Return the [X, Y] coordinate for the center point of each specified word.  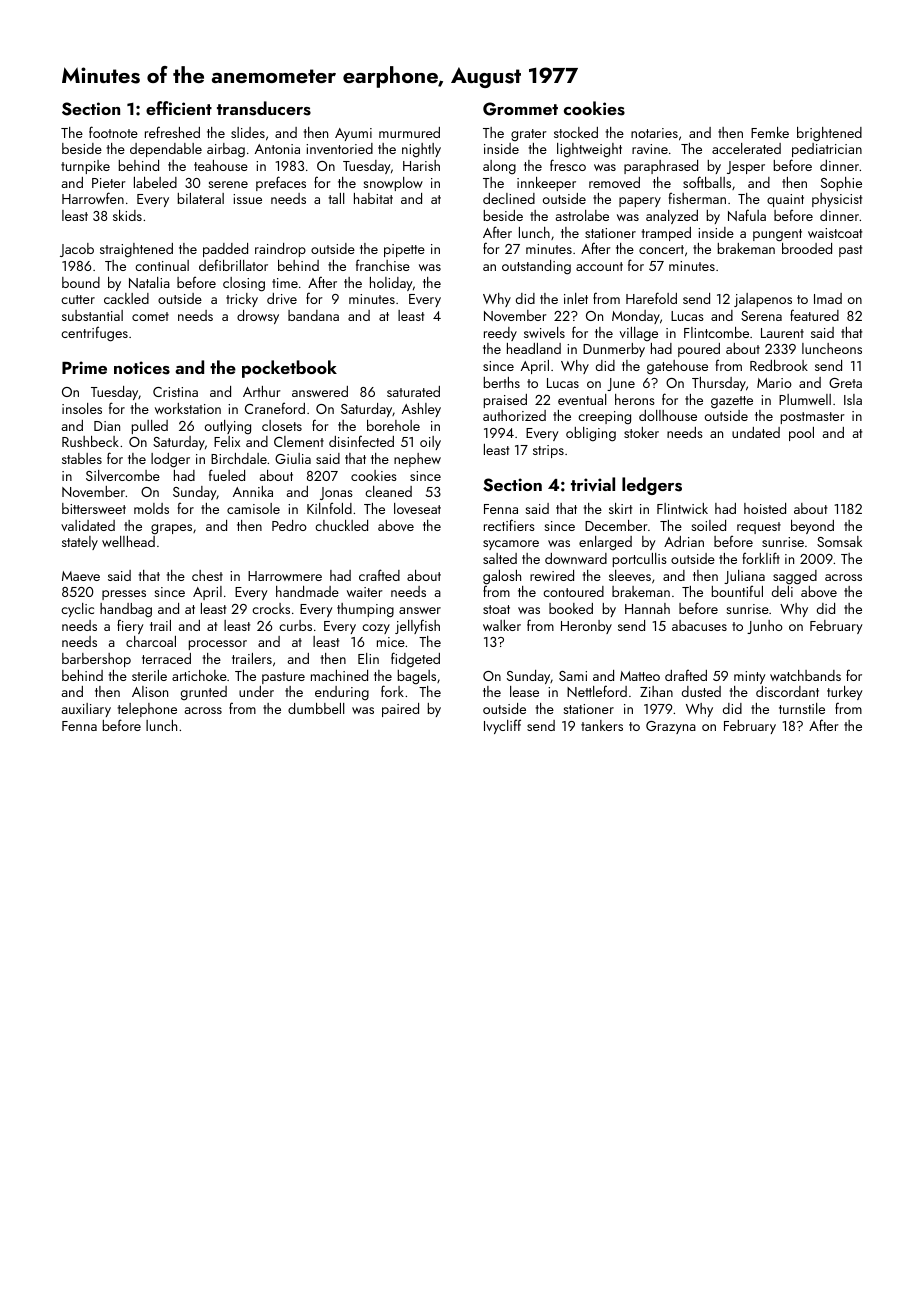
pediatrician [827, 150]
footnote [113, 132]
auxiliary [86, 710]
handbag [126, 610]
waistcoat [835, 233]
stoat [496, 609]
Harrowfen [93, 198]
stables [82, 458]
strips [548, 451]
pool [801, 434]
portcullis [640, 560]
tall [336, 198]
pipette [404, 250]
